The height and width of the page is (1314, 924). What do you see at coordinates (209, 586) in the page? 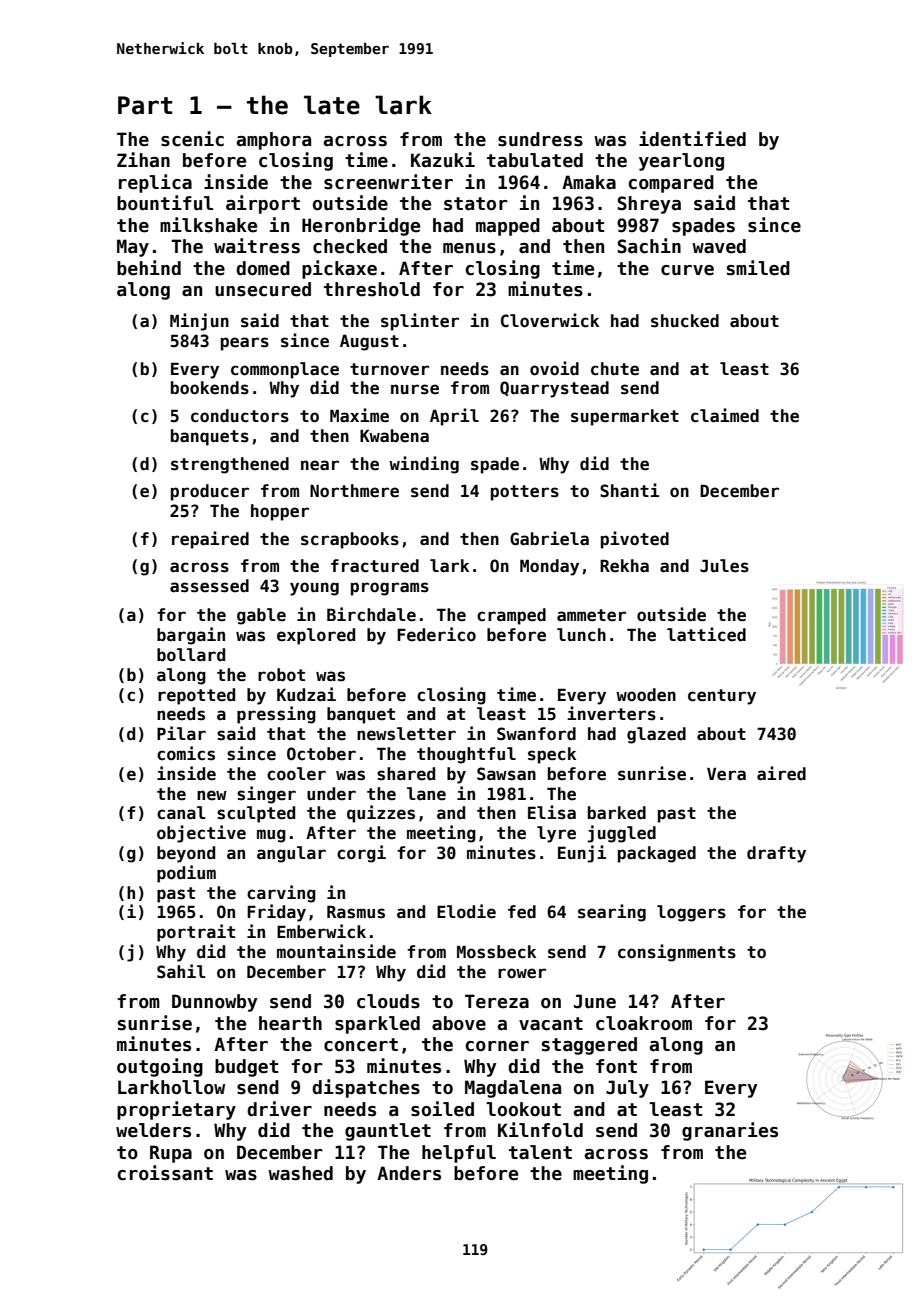
I see `assessed` at bounding box center [209, 586].
